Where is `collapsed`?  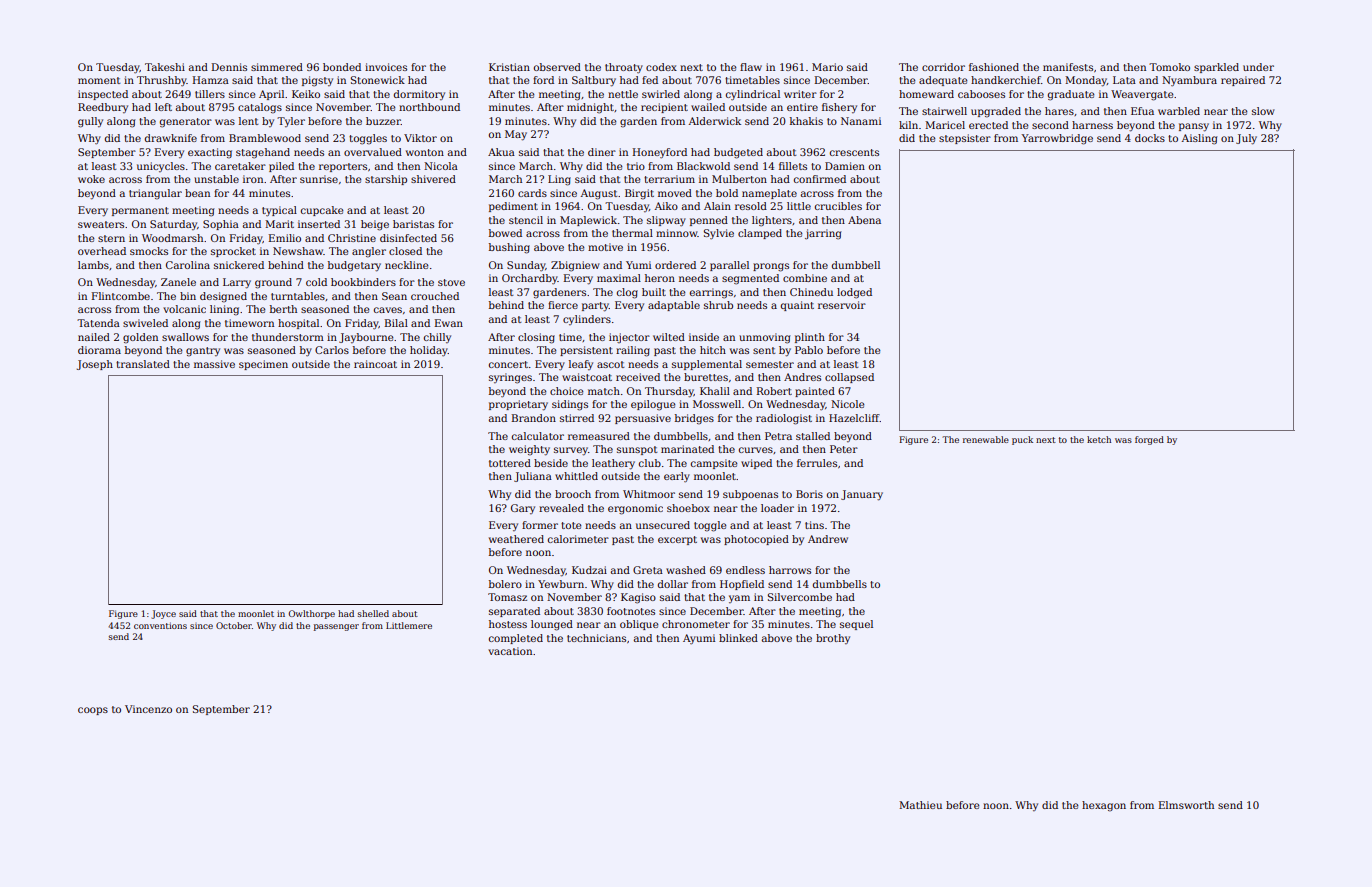
collapsed is located at coordinates (849, 378).
